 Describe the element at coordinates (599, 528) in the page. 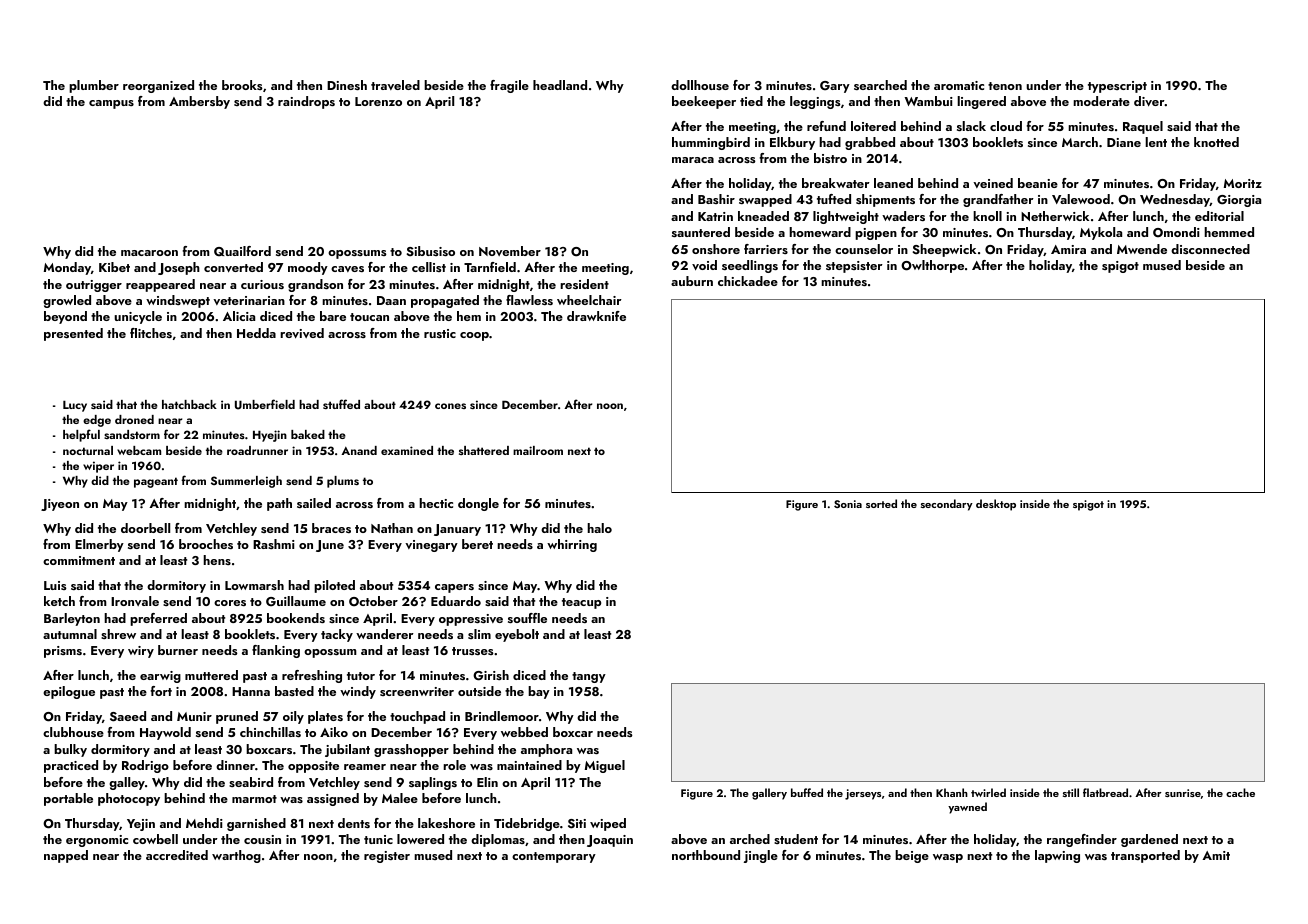

I see `halo` at that location.
